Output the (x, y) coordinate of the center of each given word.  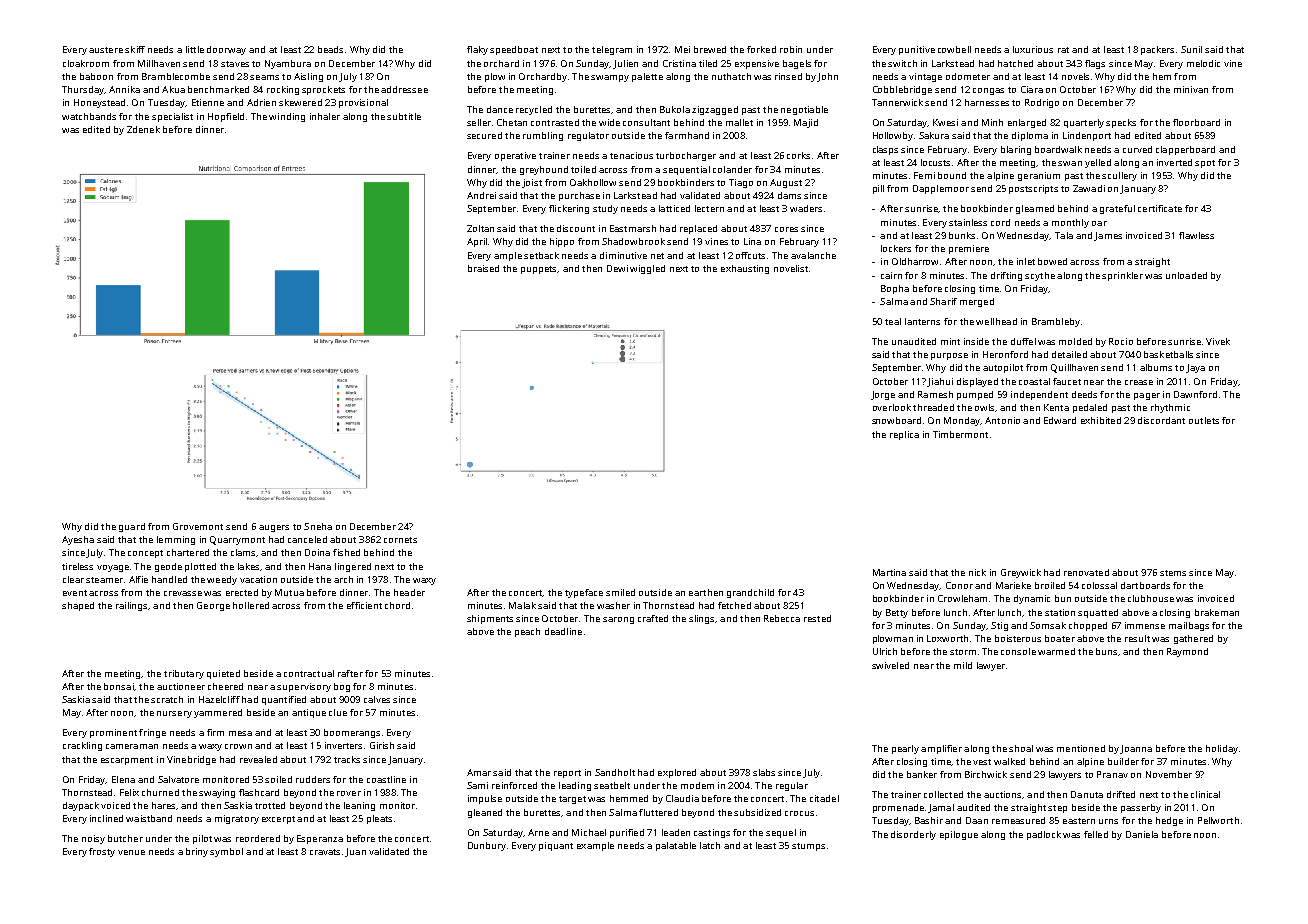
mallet (739, 122)
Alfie (138, 579)
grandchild (750, 593)
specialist (172, 117)
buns (1106, 651)
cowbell (954, 49)
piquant (556, 846)
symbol (226, 852)
